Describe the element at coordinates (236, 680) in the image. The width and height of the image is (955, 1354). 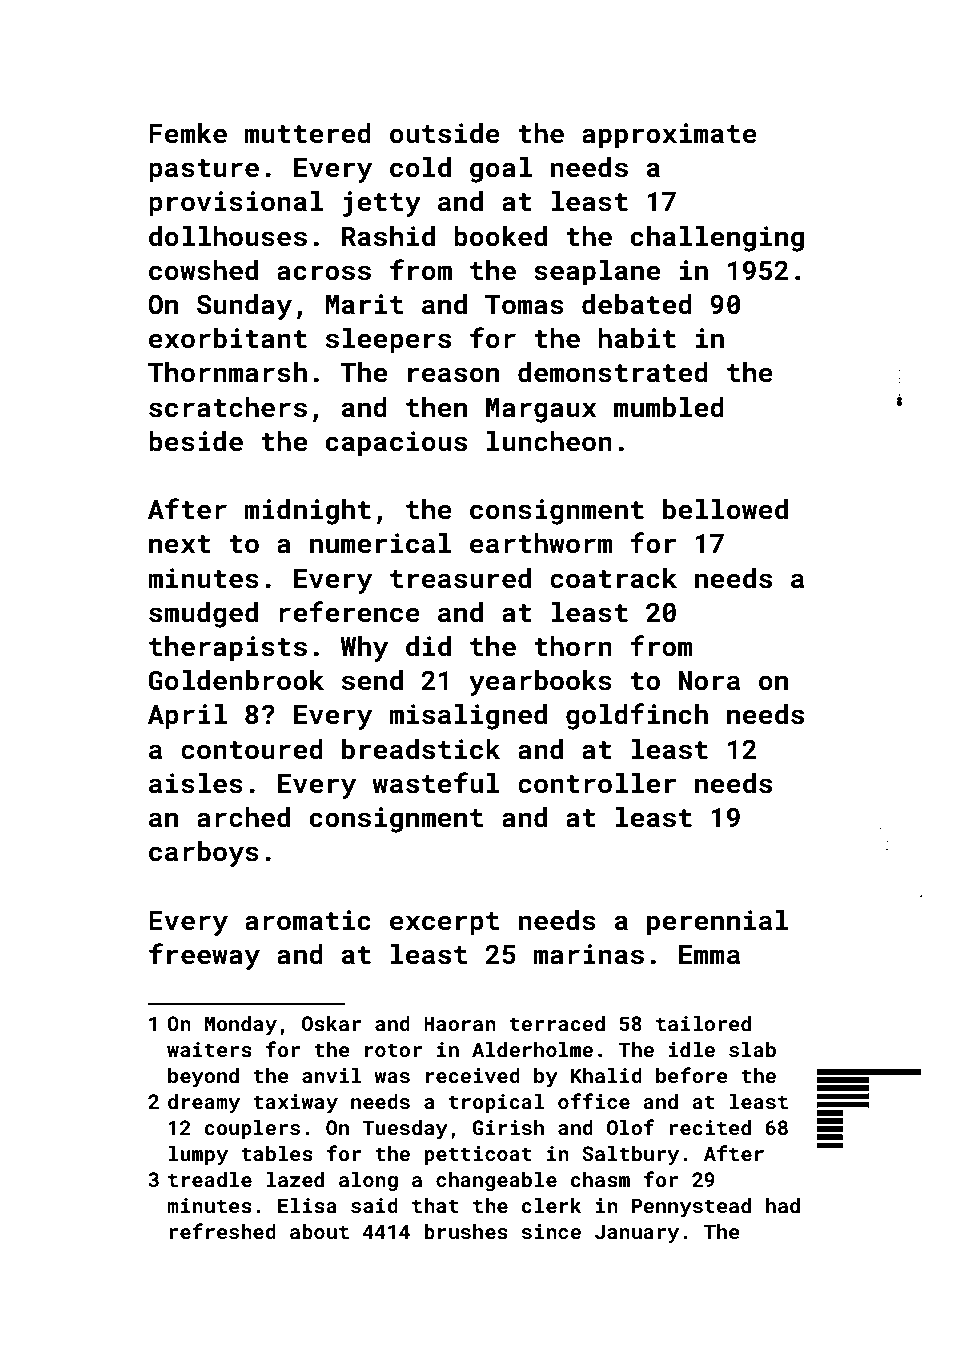
I see `Goldenbrook` at that location.
